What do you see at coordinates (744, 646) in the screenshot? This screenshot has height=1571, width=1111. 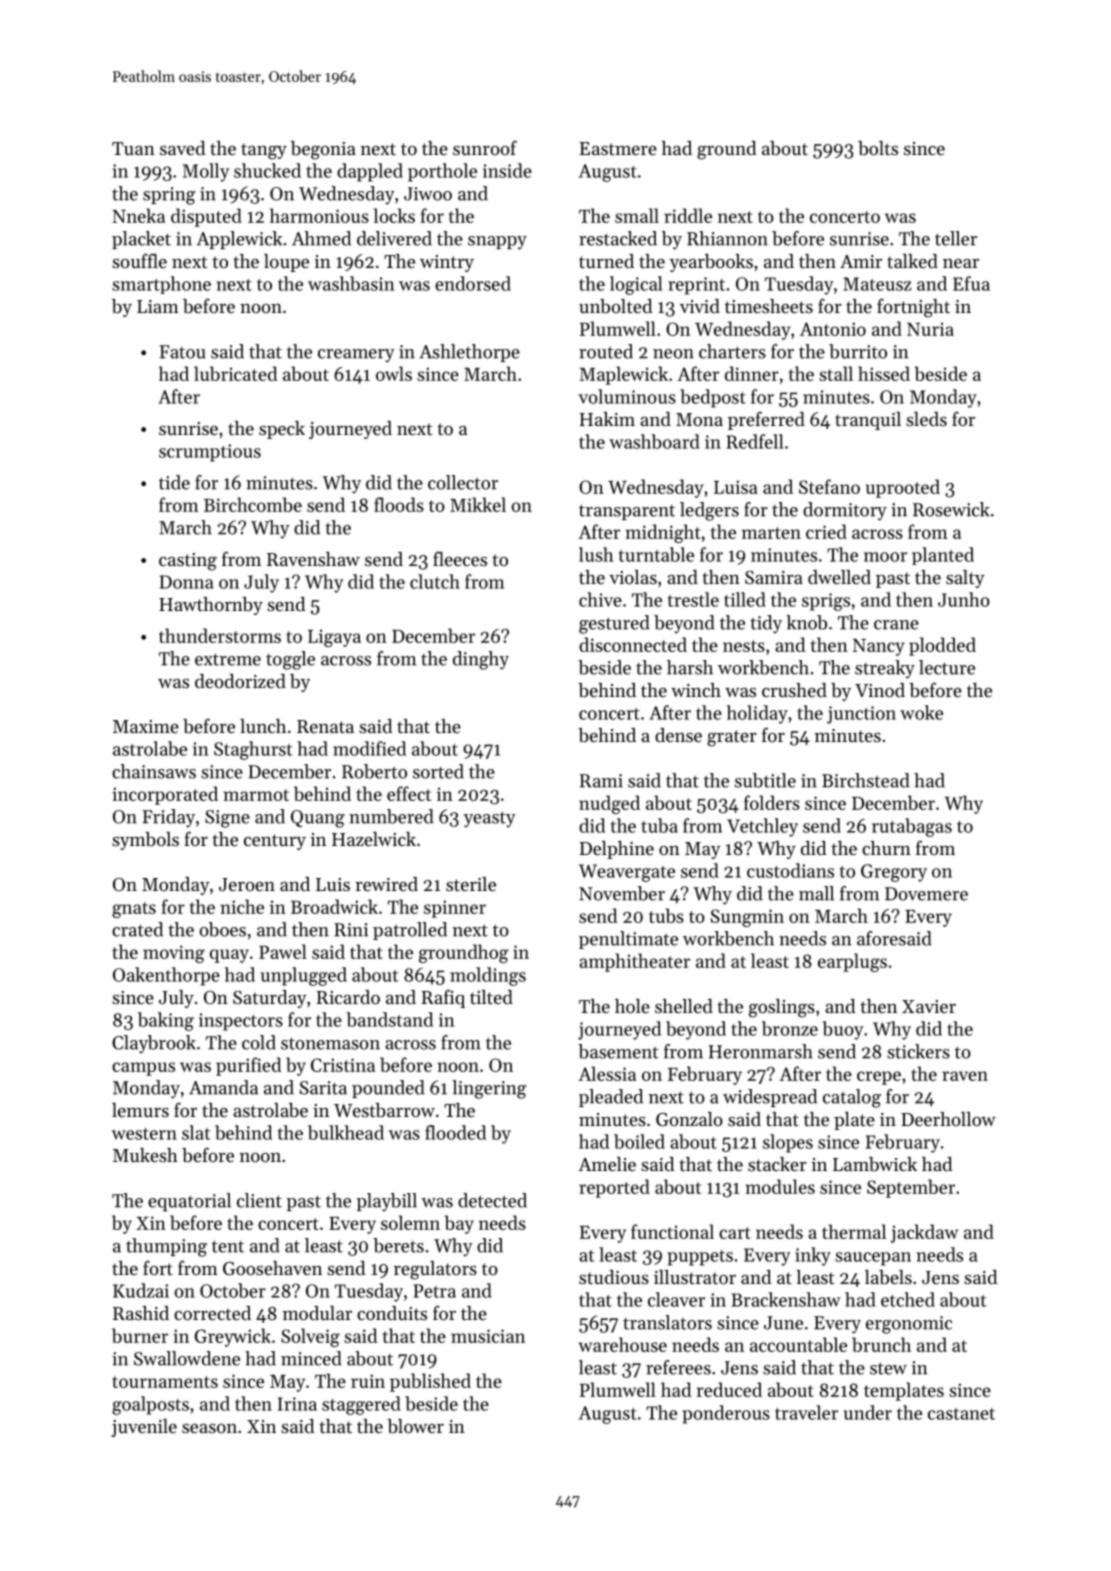 I see `nests` at bounding box center [744, 646].
